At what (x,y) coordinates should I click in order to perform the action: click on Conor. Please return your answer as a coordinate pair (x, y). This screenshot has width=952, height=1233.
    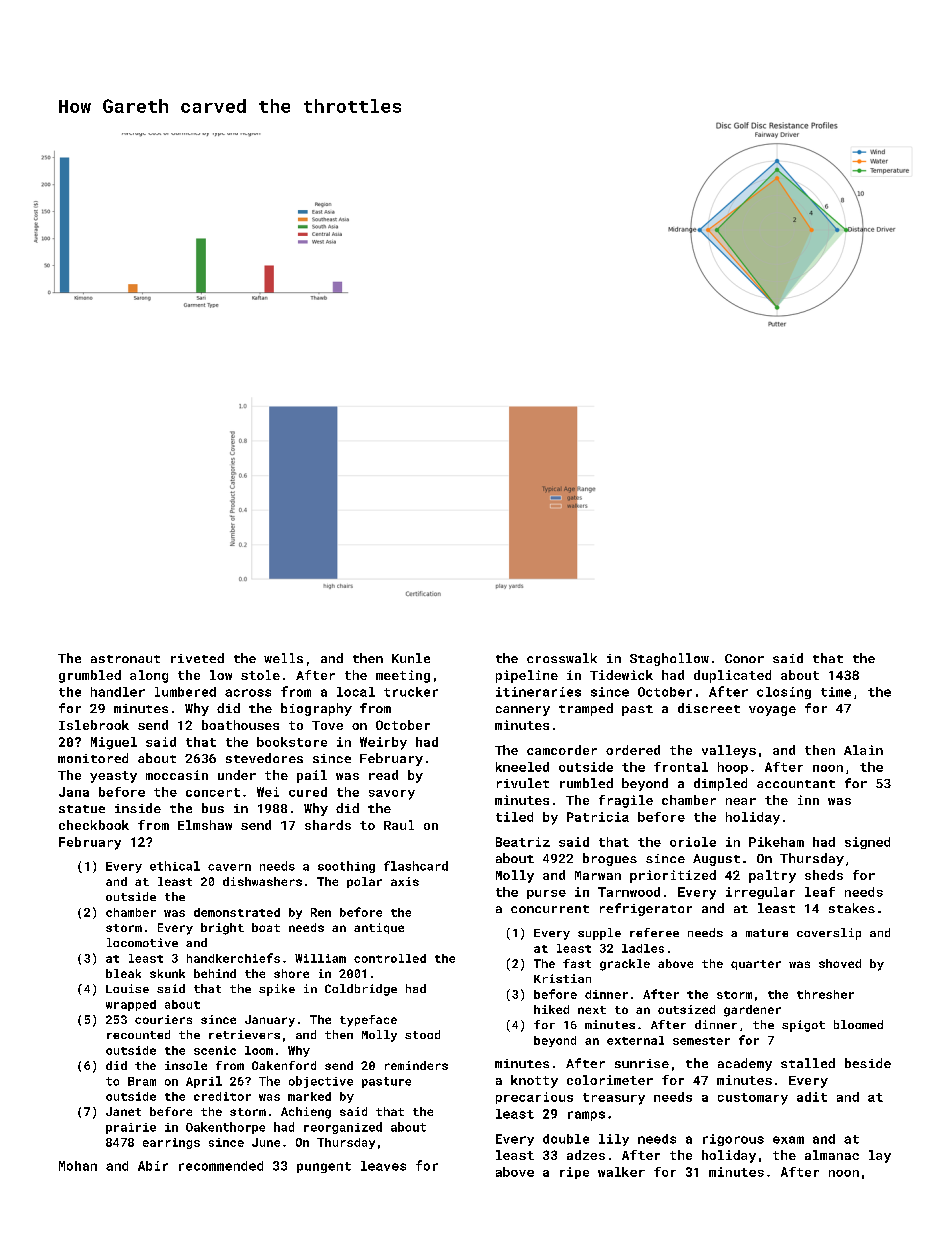
    Looking at the image, I should click on (744, 658).
